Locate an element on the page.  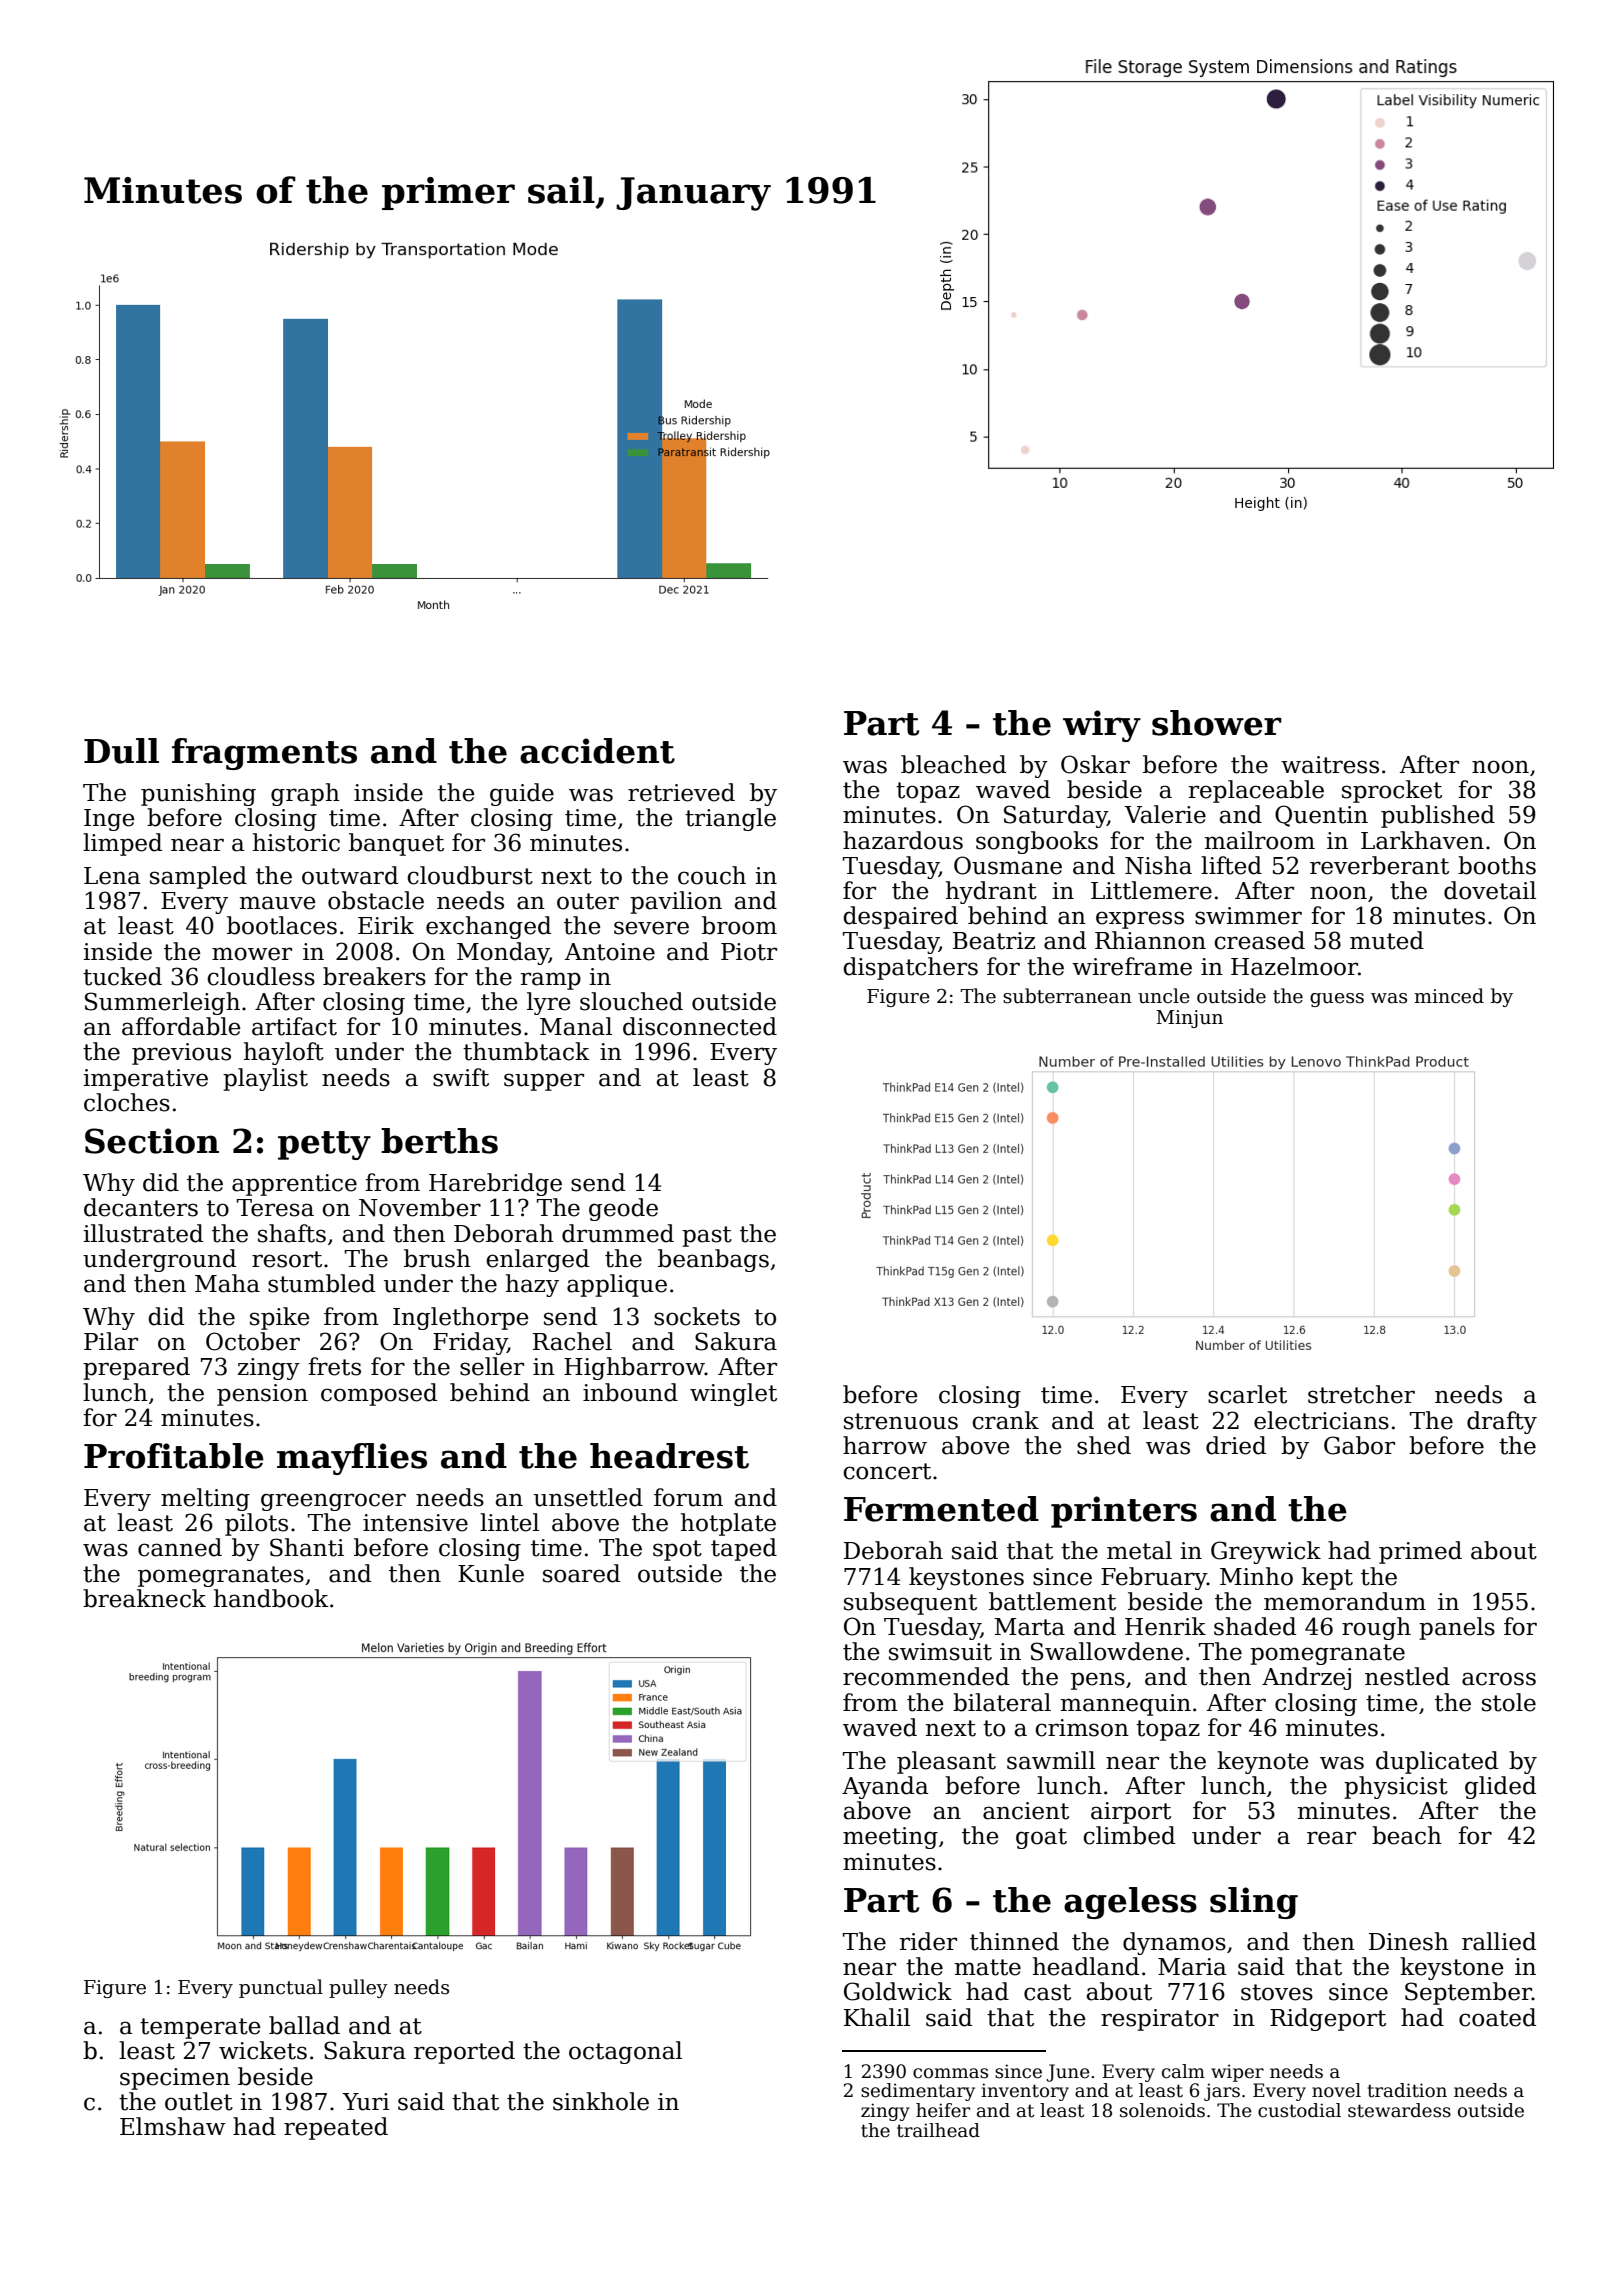
illustrated is located at coordinates (143, 1233).
